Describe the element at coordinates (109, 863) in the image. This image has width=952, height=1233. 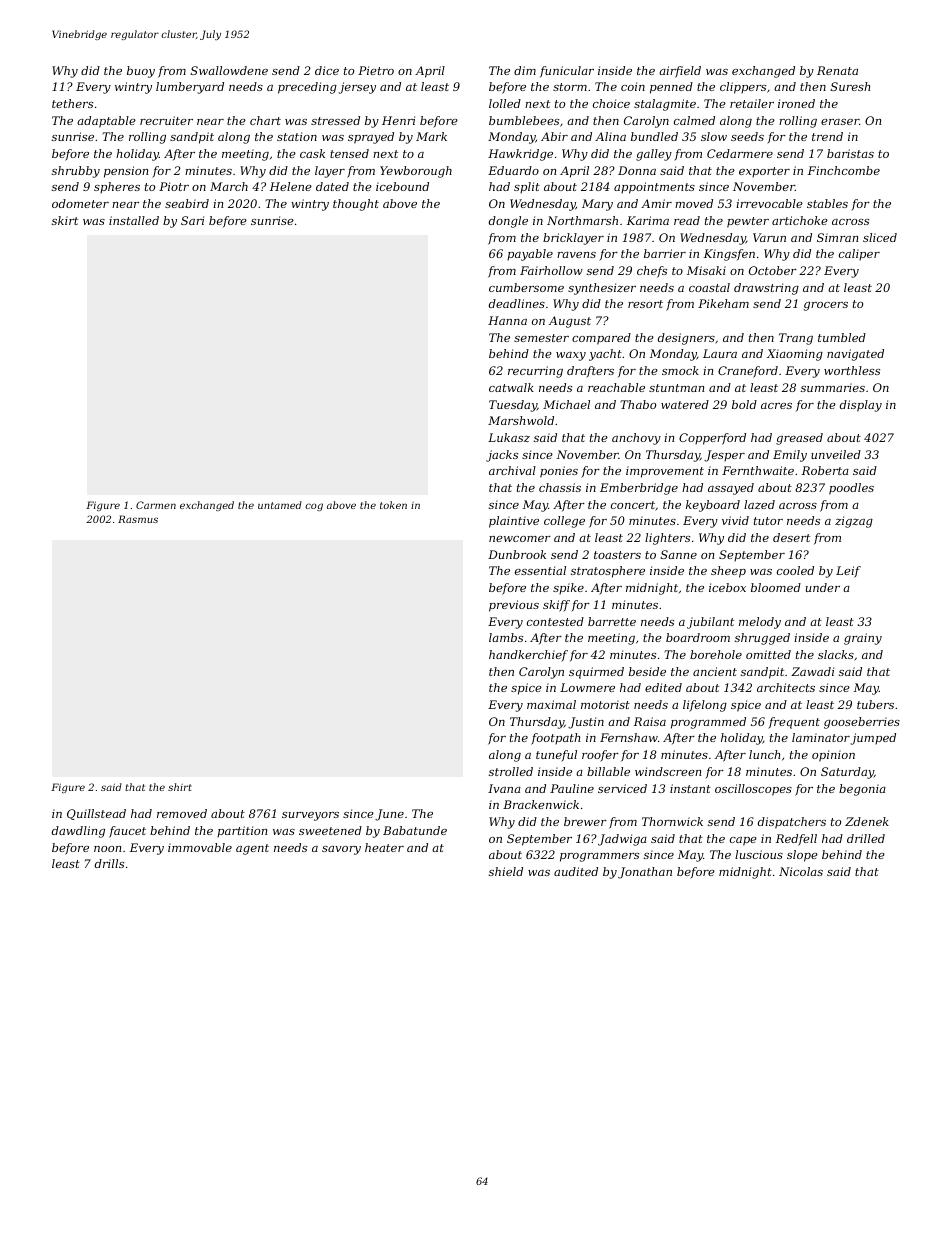
I see `drills` at that location.
